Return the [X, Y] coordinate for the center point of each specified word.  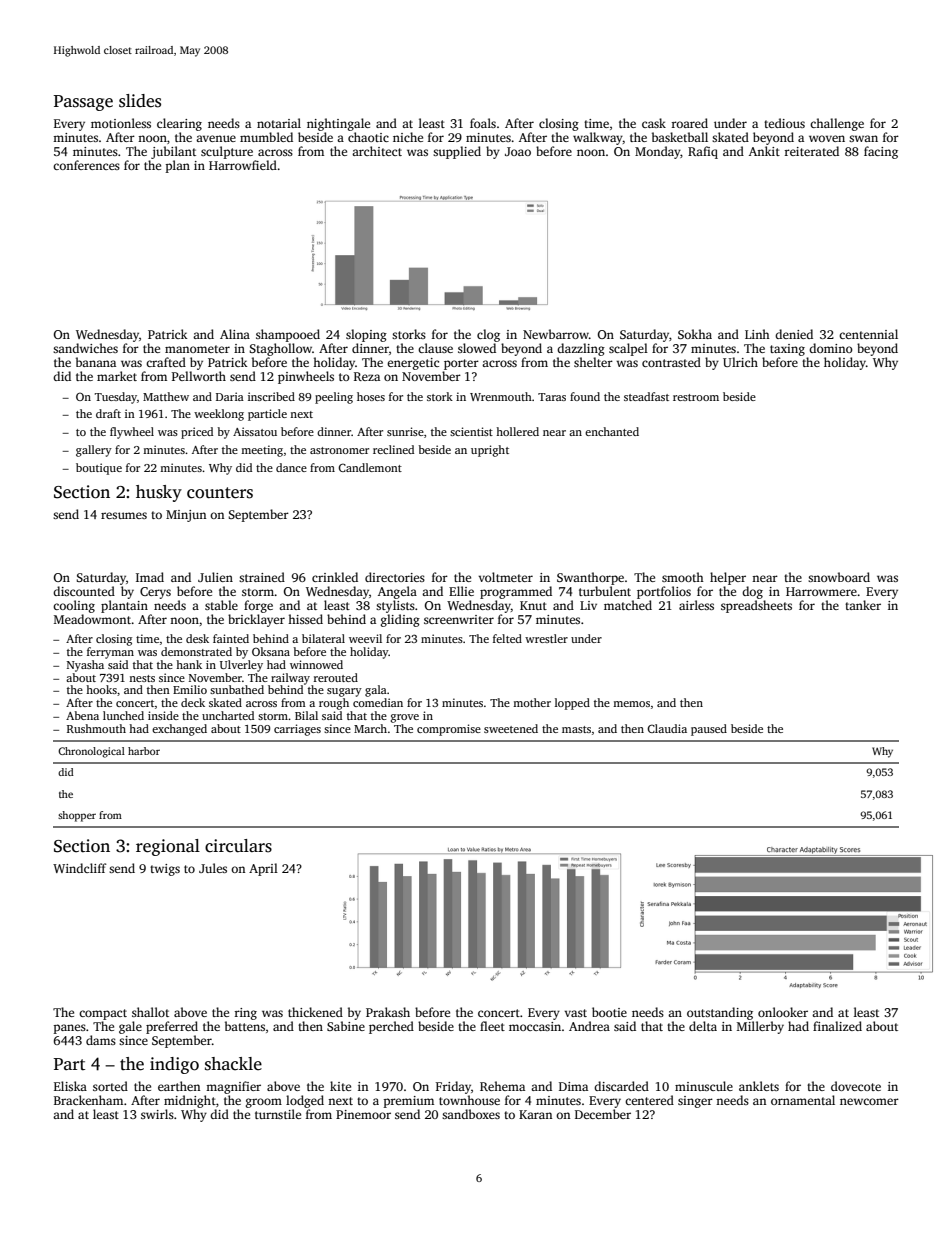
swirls [157, 1114]
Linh [757, 334]
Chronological [91, 752]
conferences [86, 165]
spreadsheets [756, 606]
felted [507, 638]
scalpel [628, 349]
